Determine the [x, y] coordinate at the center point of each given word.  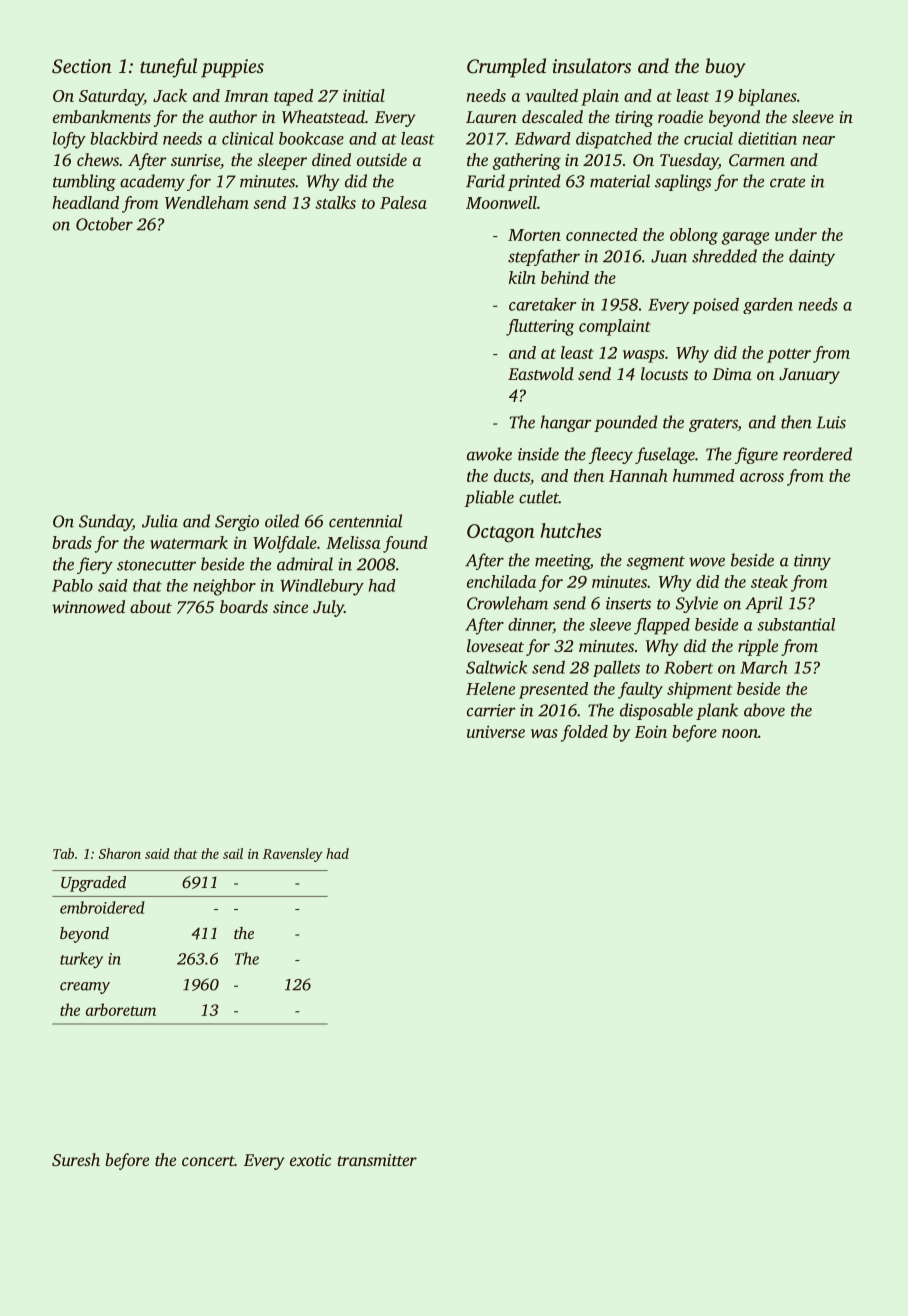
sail [233, 853]
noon [740, 733]
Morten [534, 235]
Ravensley [292, 855]
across [762, 477]
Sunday [105, 522]
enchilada [501, 581]
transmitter [377, 1160]
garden [768, 305]
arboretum [121, 1009]
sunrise [195, 160]
